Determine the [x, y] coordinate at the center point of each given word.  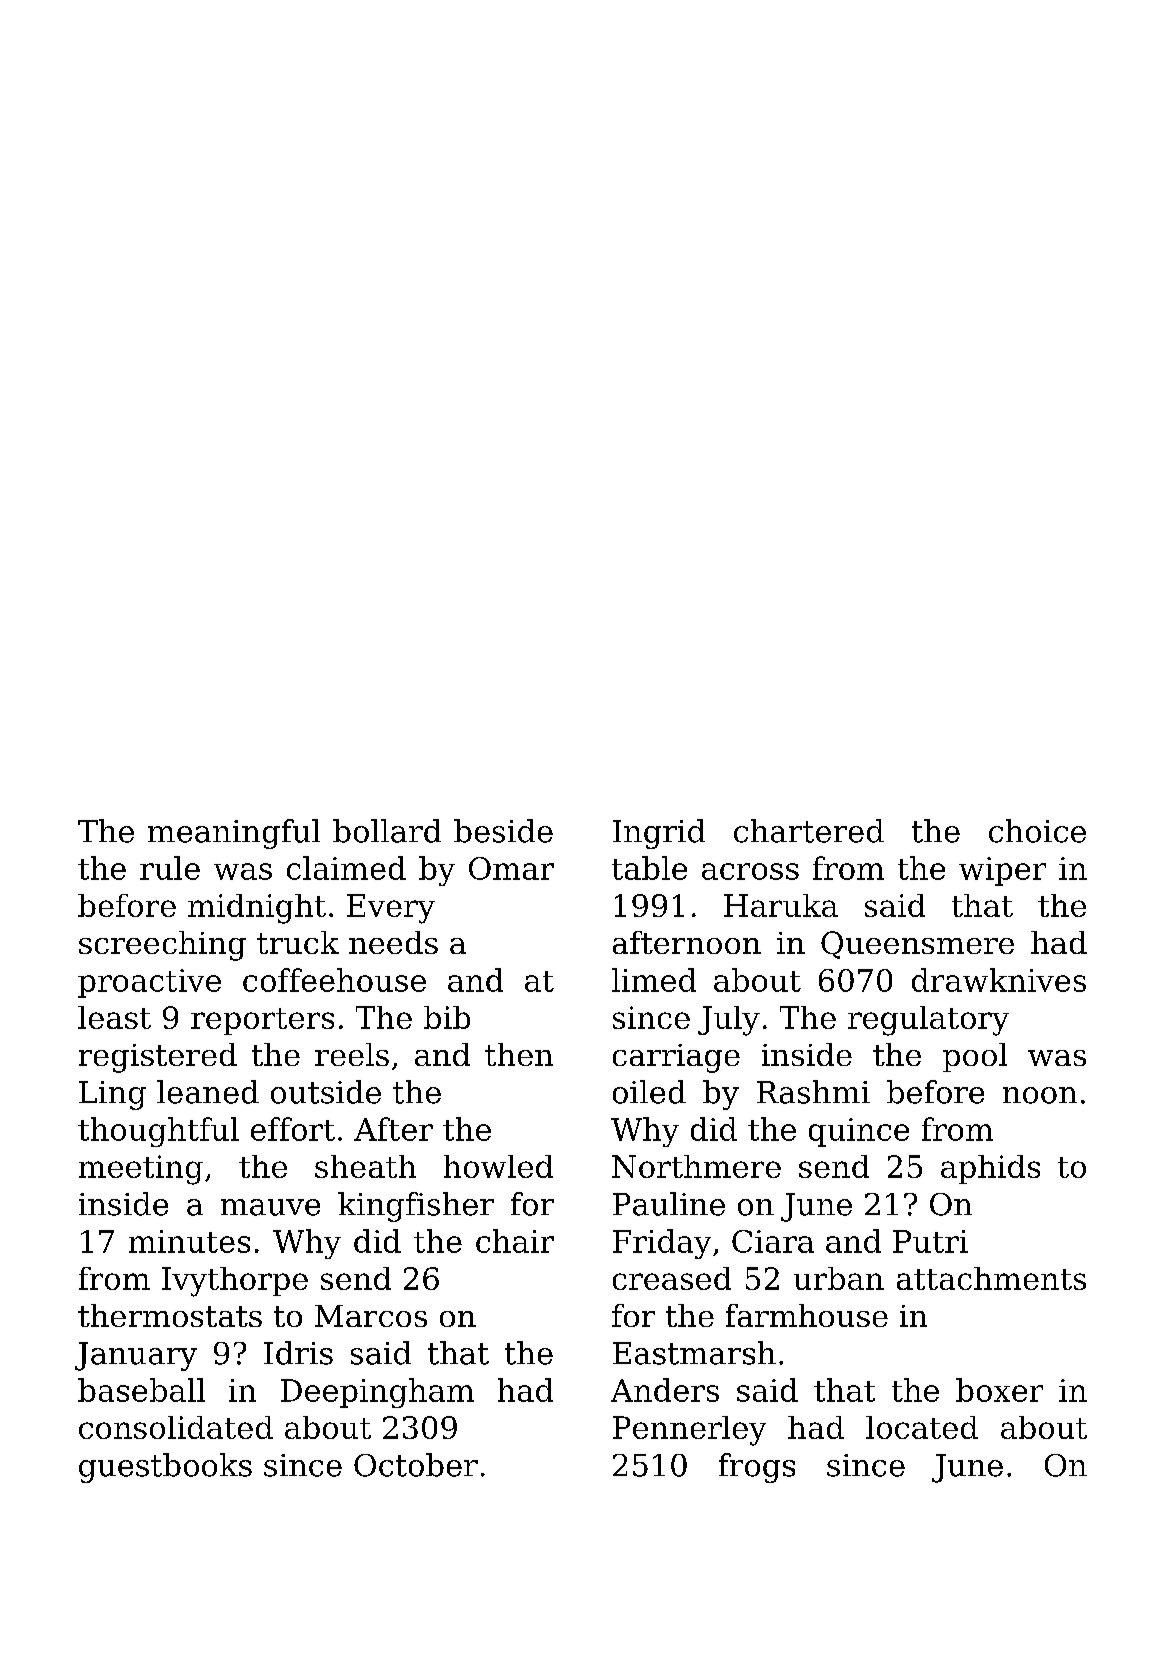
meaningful [234, 834]
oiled [649, 1092]
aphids [990, 1169]
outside [326, 1092]
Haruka [781, 905]
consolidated [176, 1427]
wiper [1002, 871]
